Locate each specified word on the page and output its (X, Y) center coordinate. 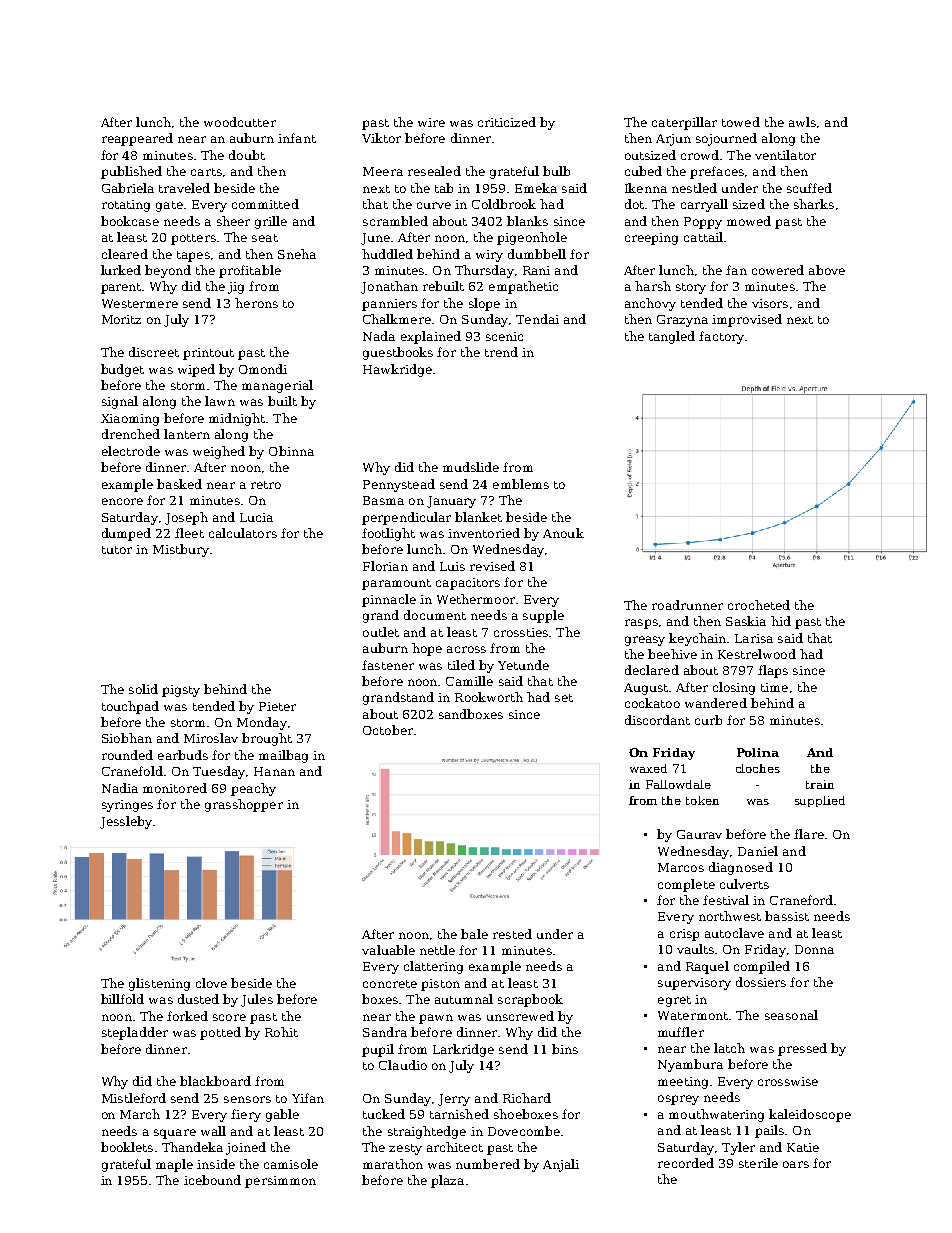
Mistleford (134, 1098)
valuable (388, 950)
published (131, 172)
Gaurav (699, 834)
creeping (651, 239)
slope (484, 304)
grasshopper (244, 805)
